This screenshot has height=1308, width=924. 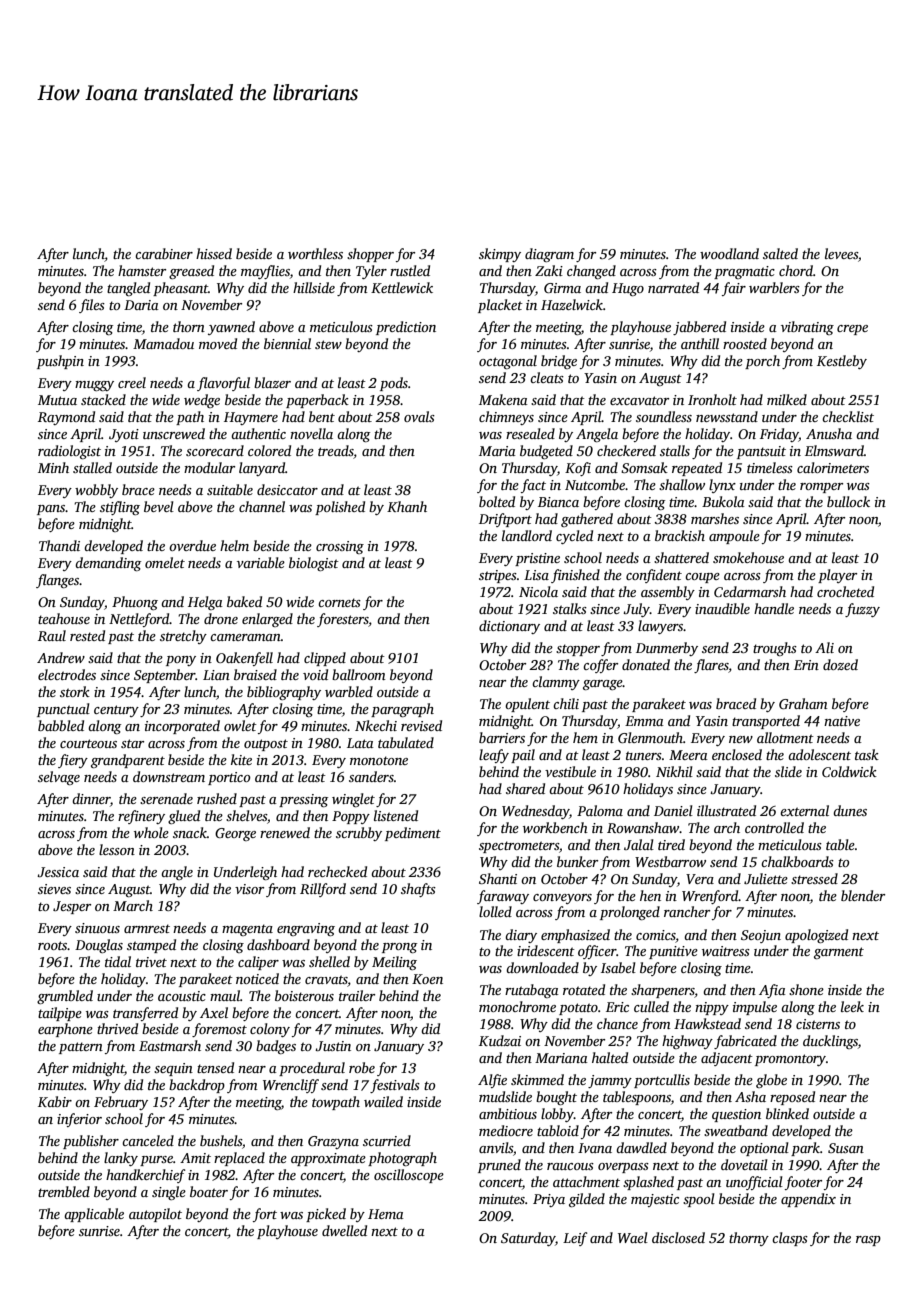 I want to click on sanders, so click(x=371, y=776).
